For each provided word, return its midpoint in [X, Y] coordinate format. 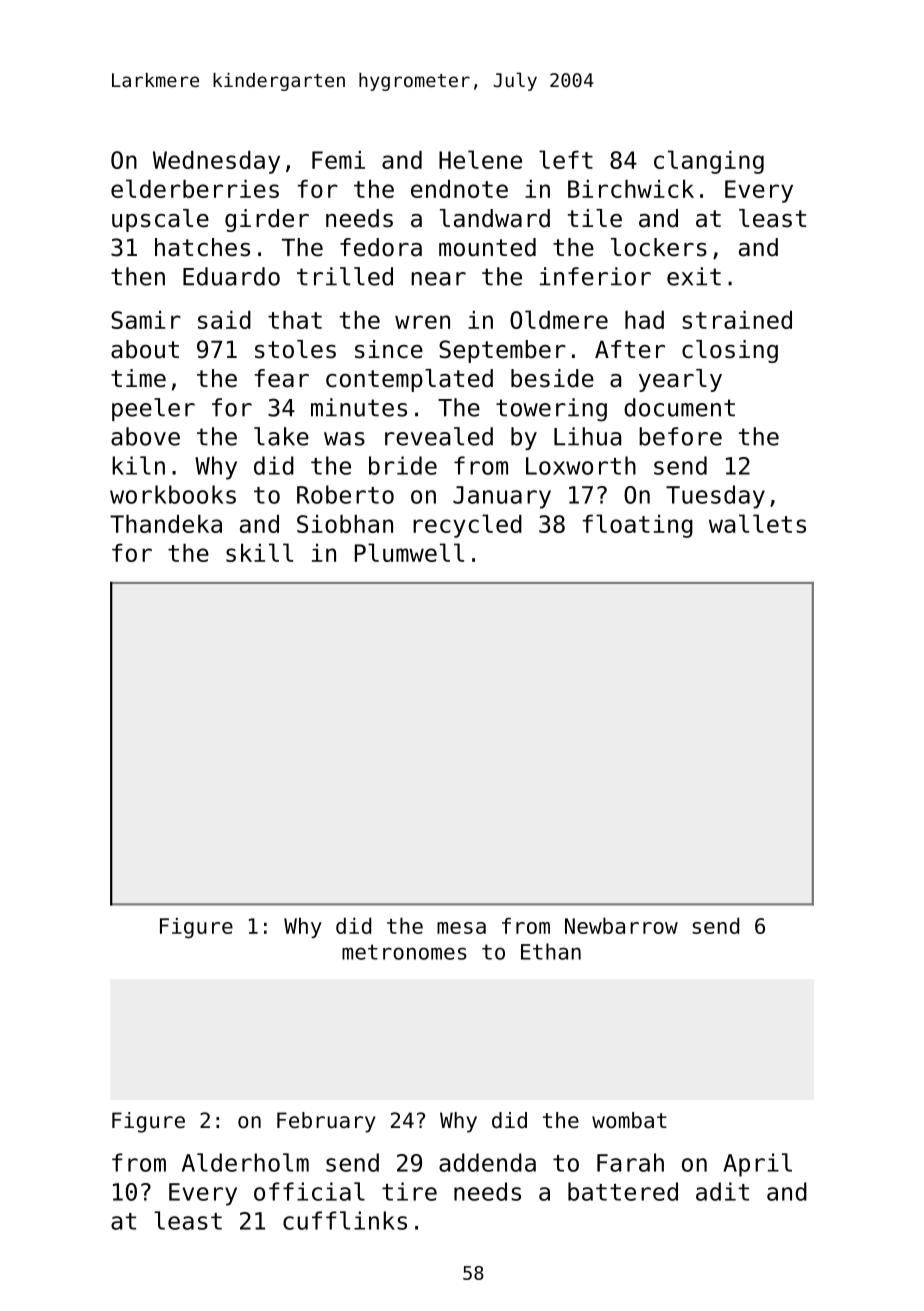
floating [637, 526]
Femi [338, 160]
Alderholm [245, 1162]
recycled [467, 526]
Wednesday [216, 162]
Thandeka [166, 524]
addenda [487, 1162]
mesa [461, 928]
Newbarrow [621, 925]
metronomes [404, 952]
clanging [709, 162]
